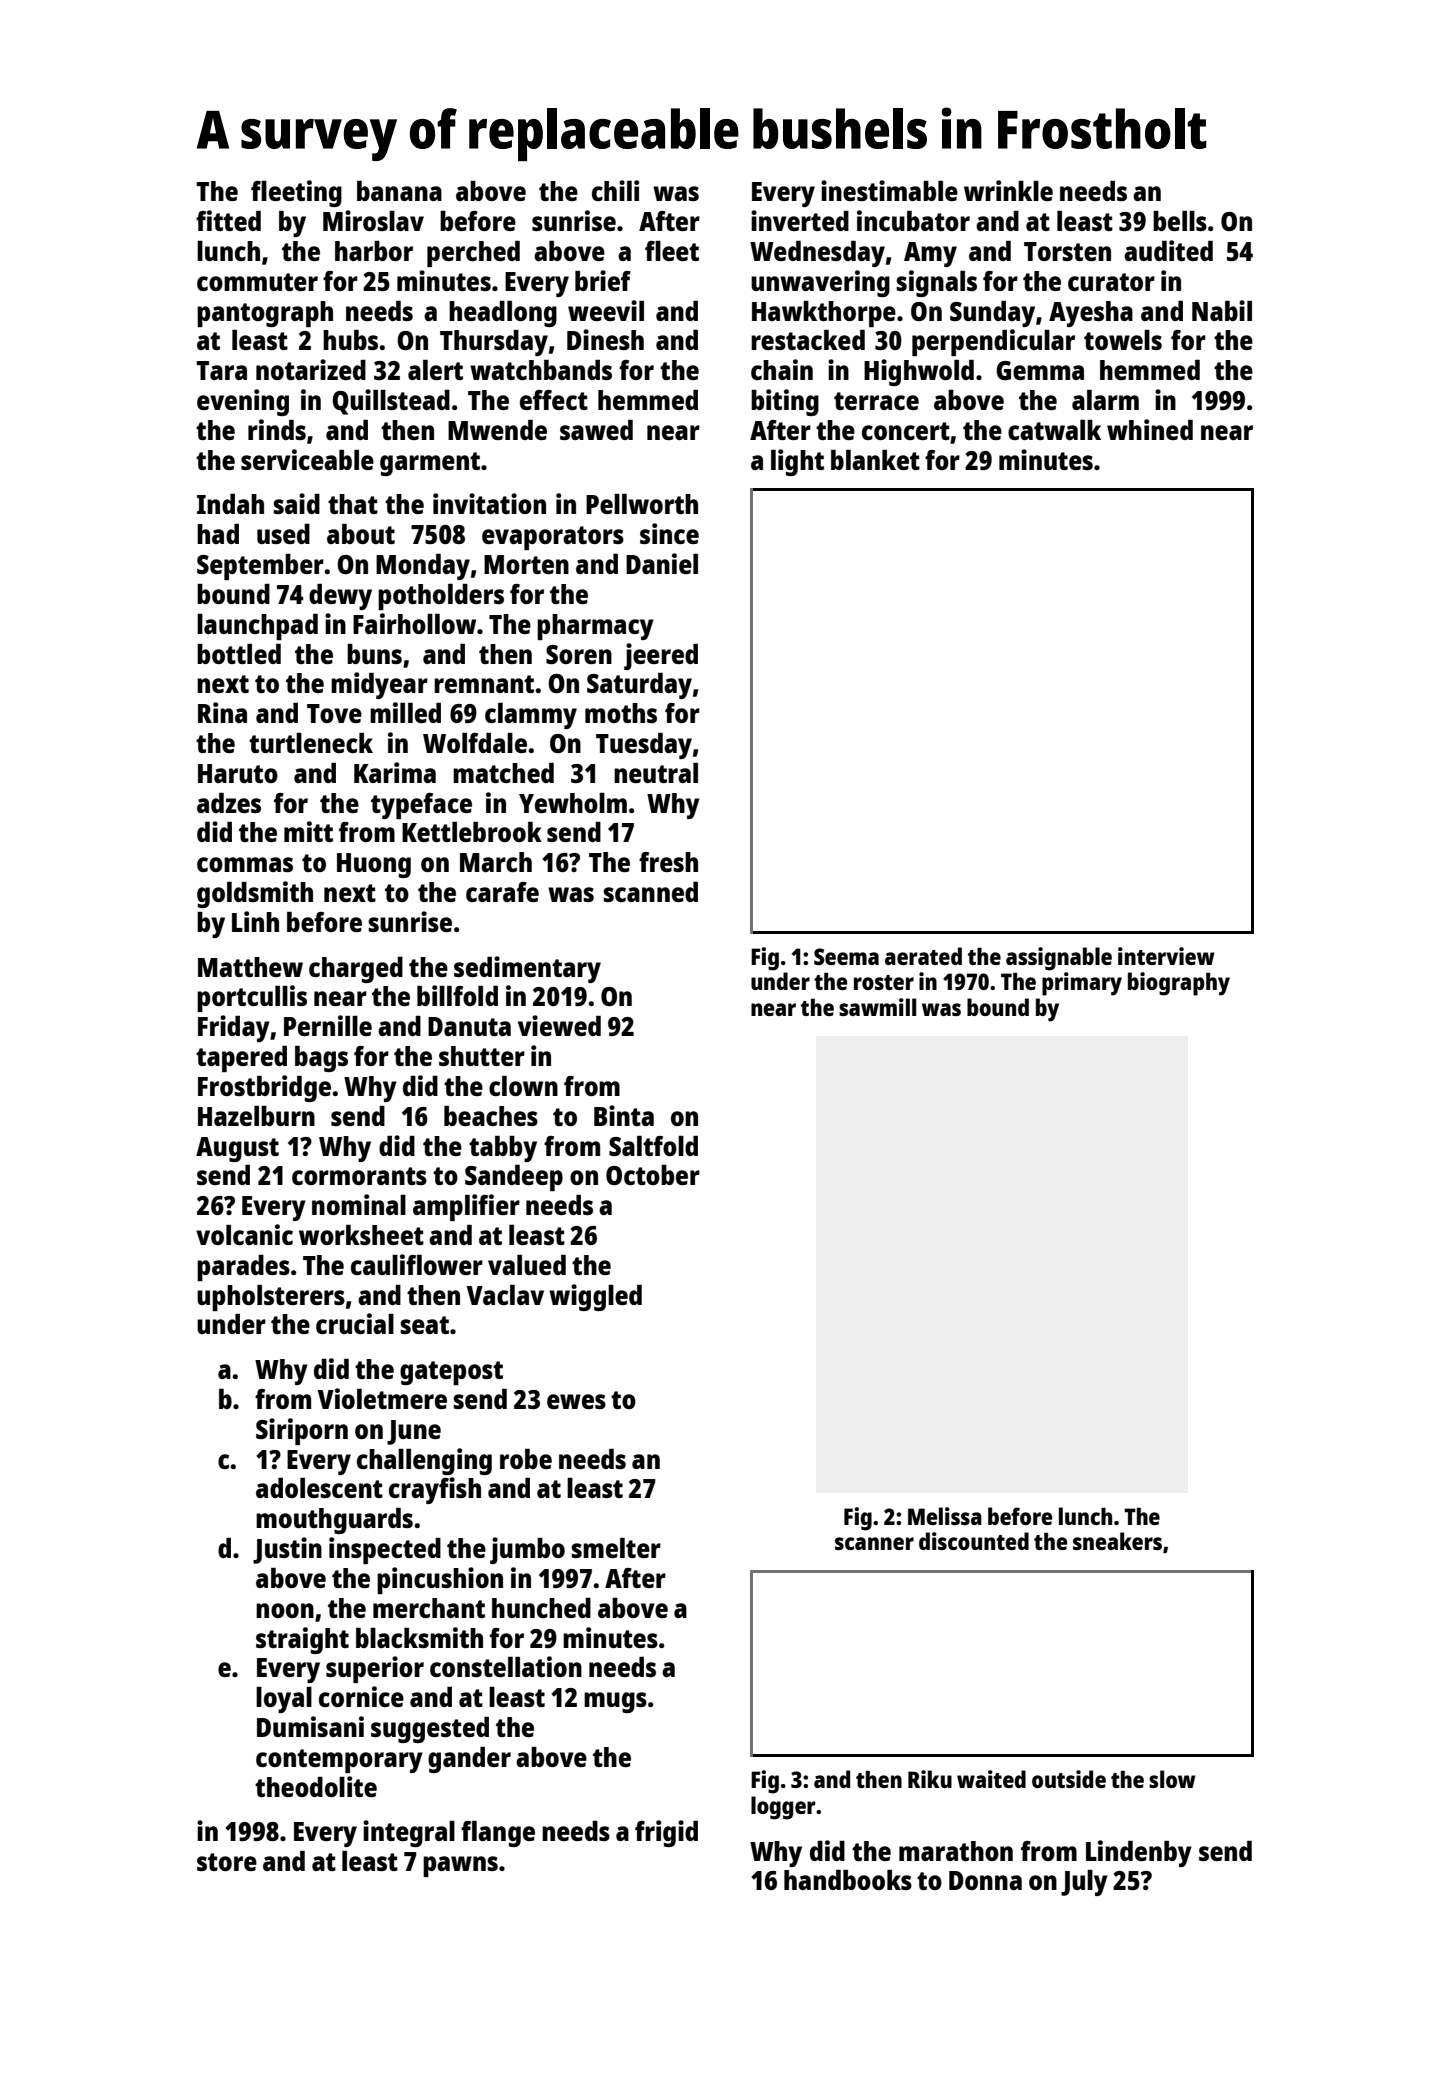 This screenshot has width=1450, height=2100. What do you see at coordinates (644, 746) in the screenshot?
I see `Tuesday` at bounding box center [644, 746].
